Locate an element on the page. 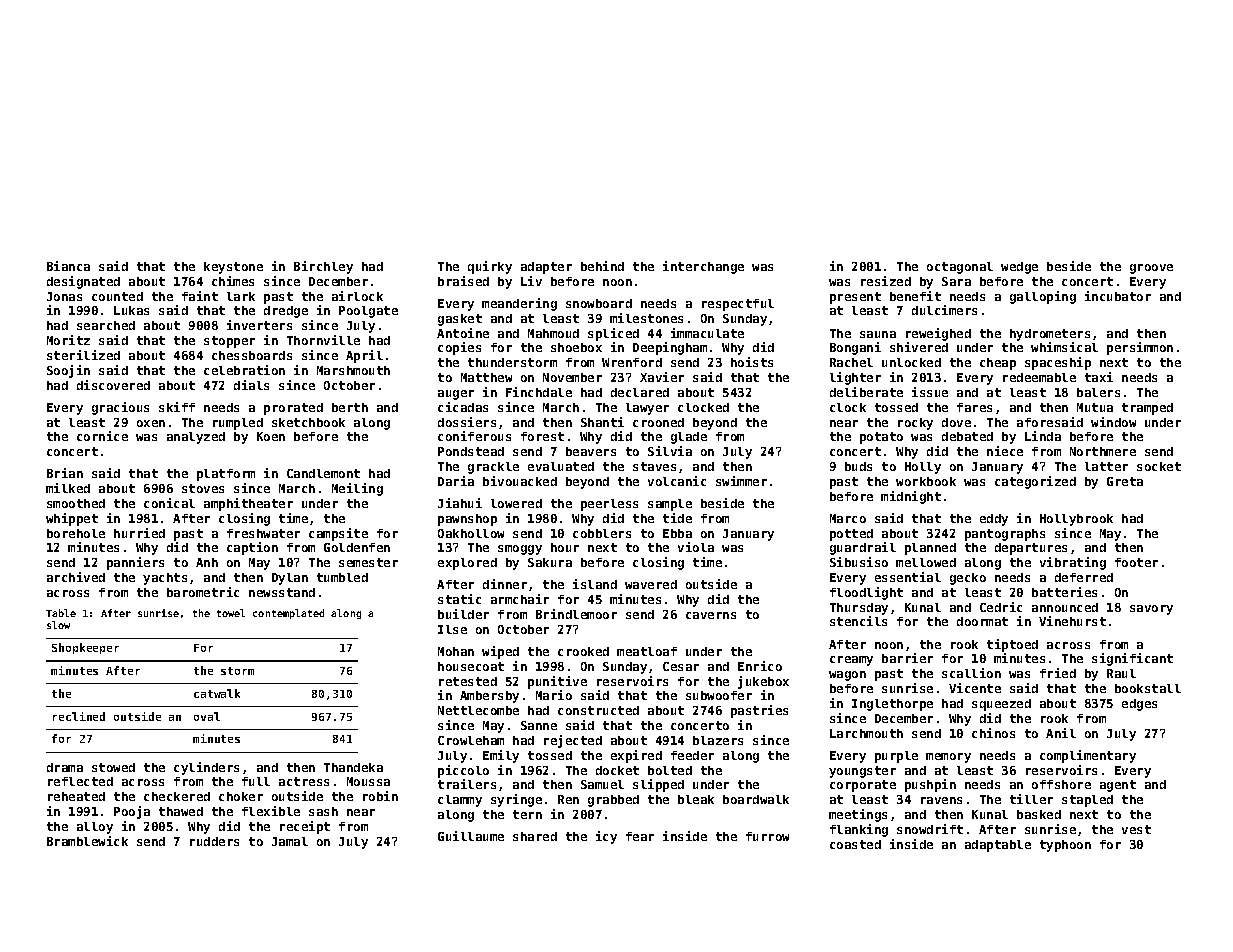 Image resolution: width=1233 pixels, height=952 pixels. socket is located at coordinates (1159, 466).
